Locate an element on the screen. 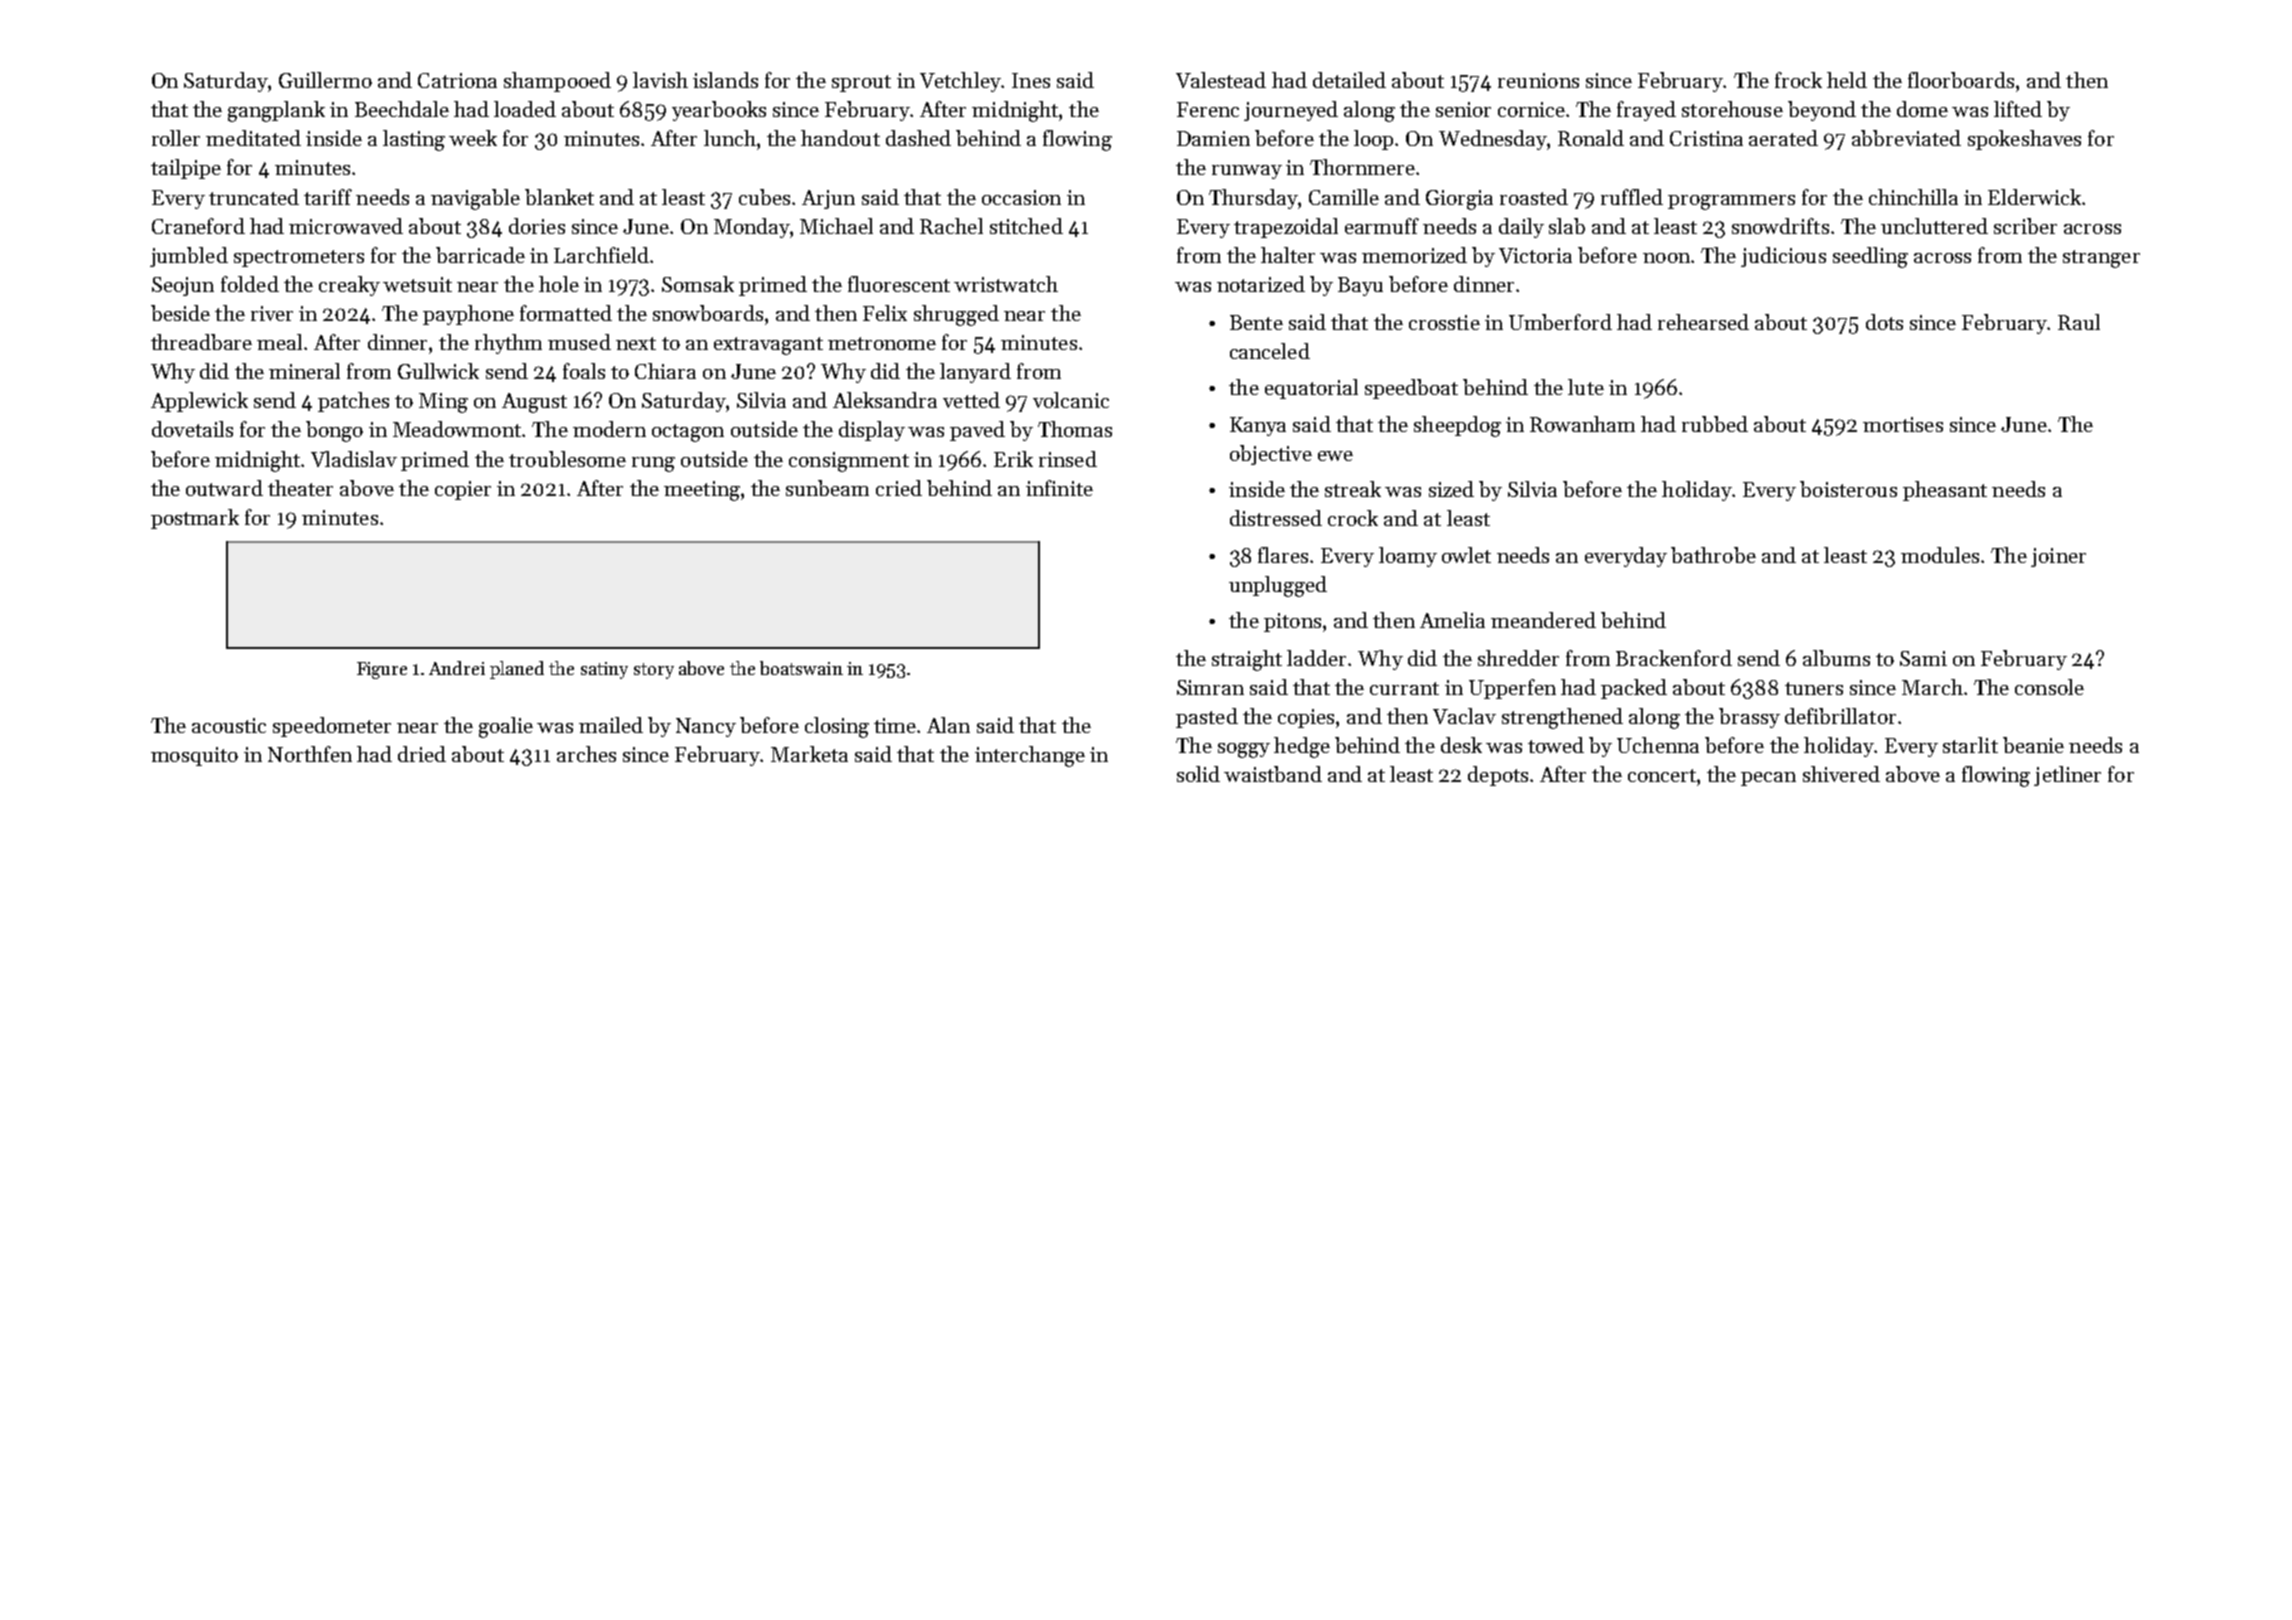 This screenshot has width=2292, height=1620. lavish is located at coordinates (660, 80).
